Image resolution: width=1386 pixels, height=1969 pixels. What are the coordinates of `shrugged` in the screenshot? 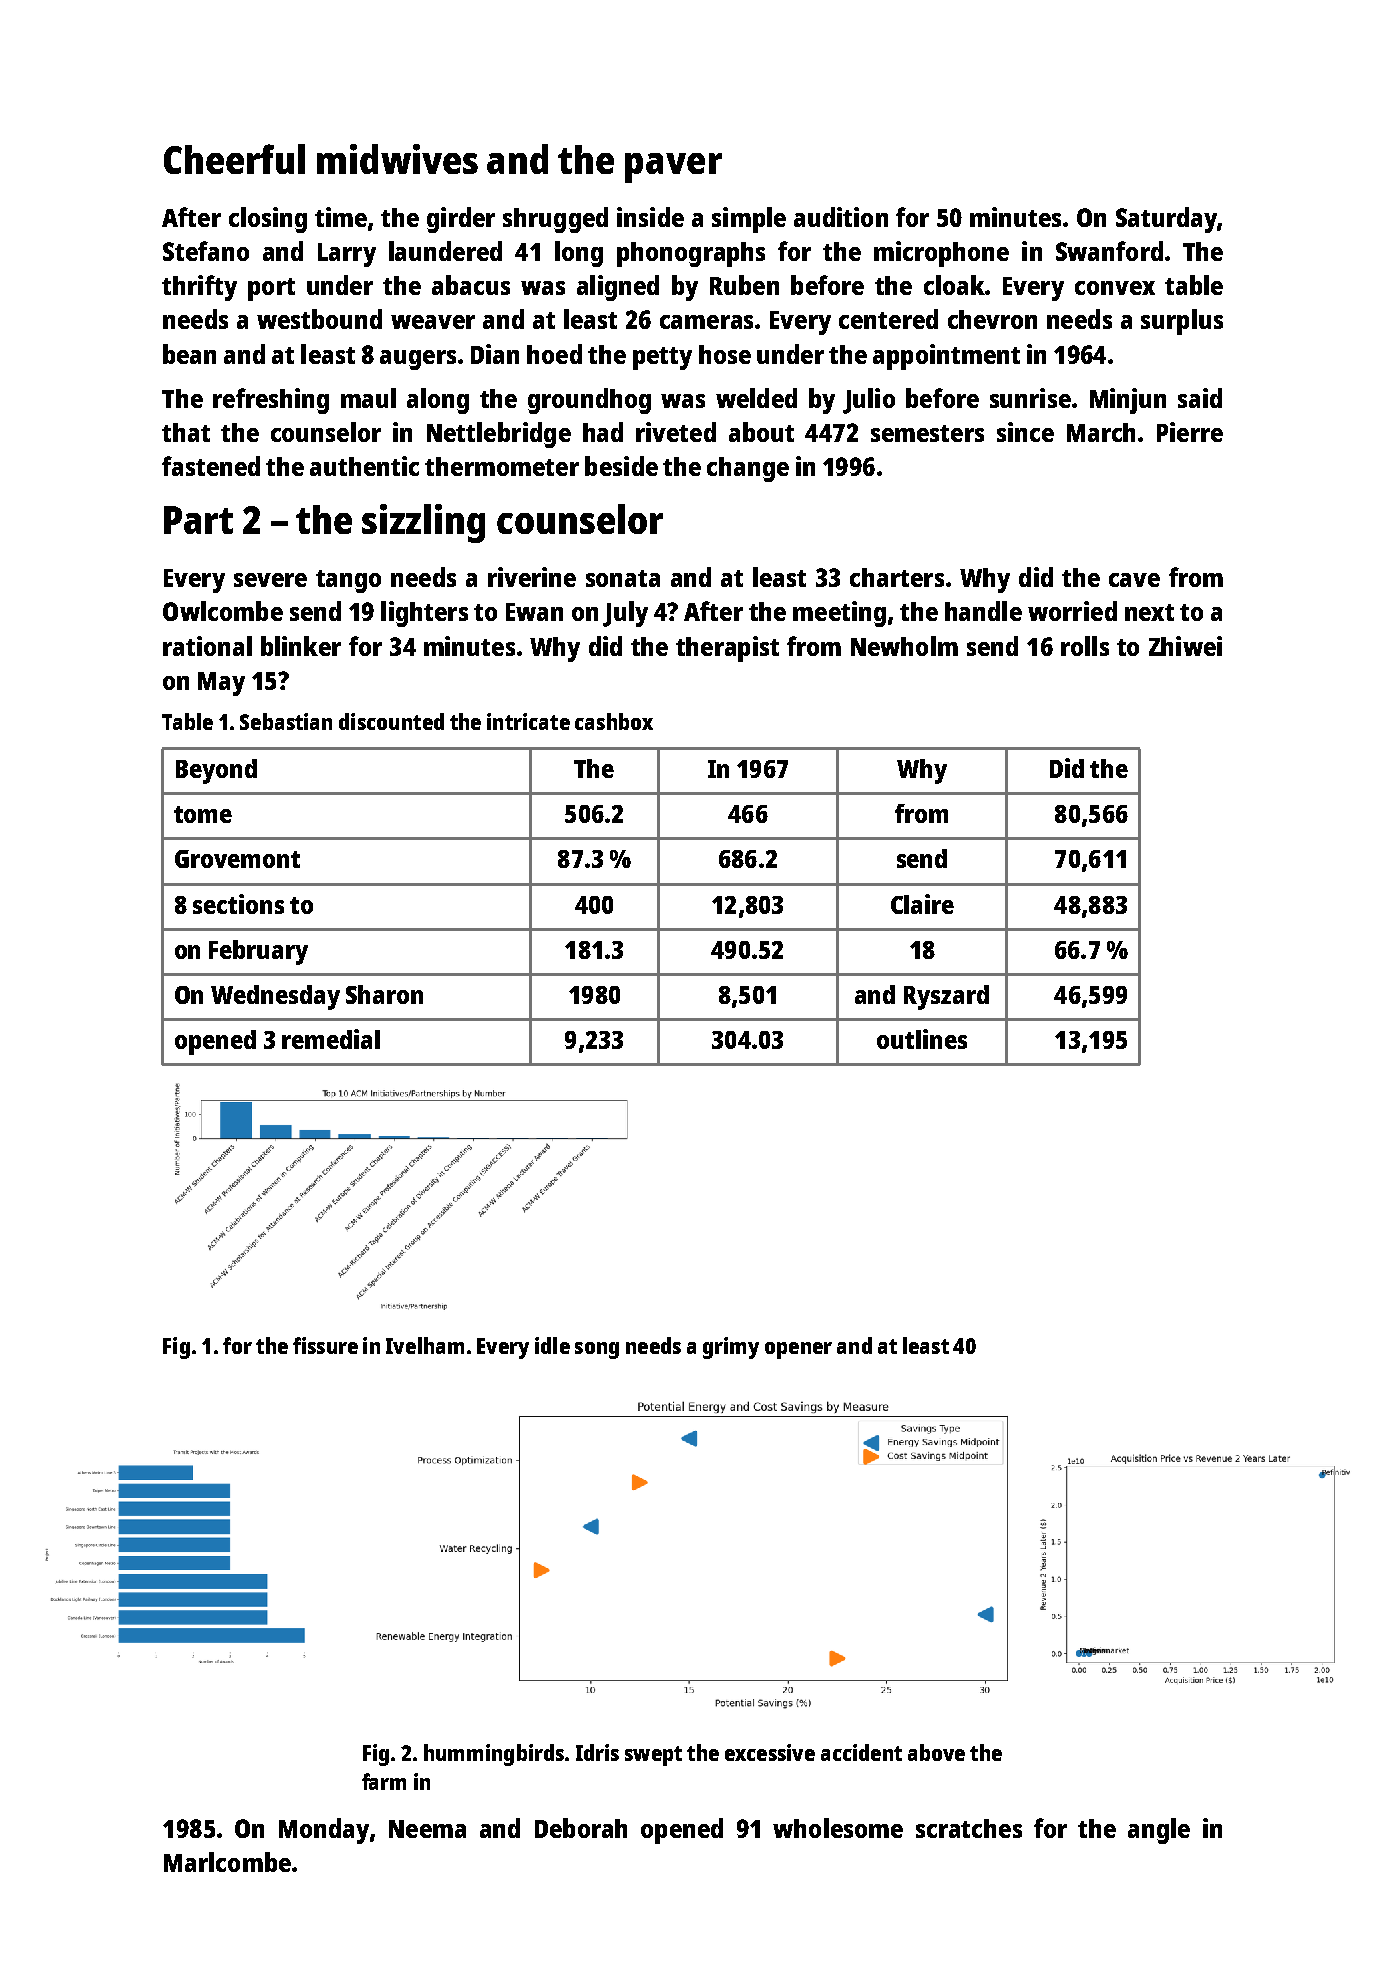 It's located at (555, 220).
